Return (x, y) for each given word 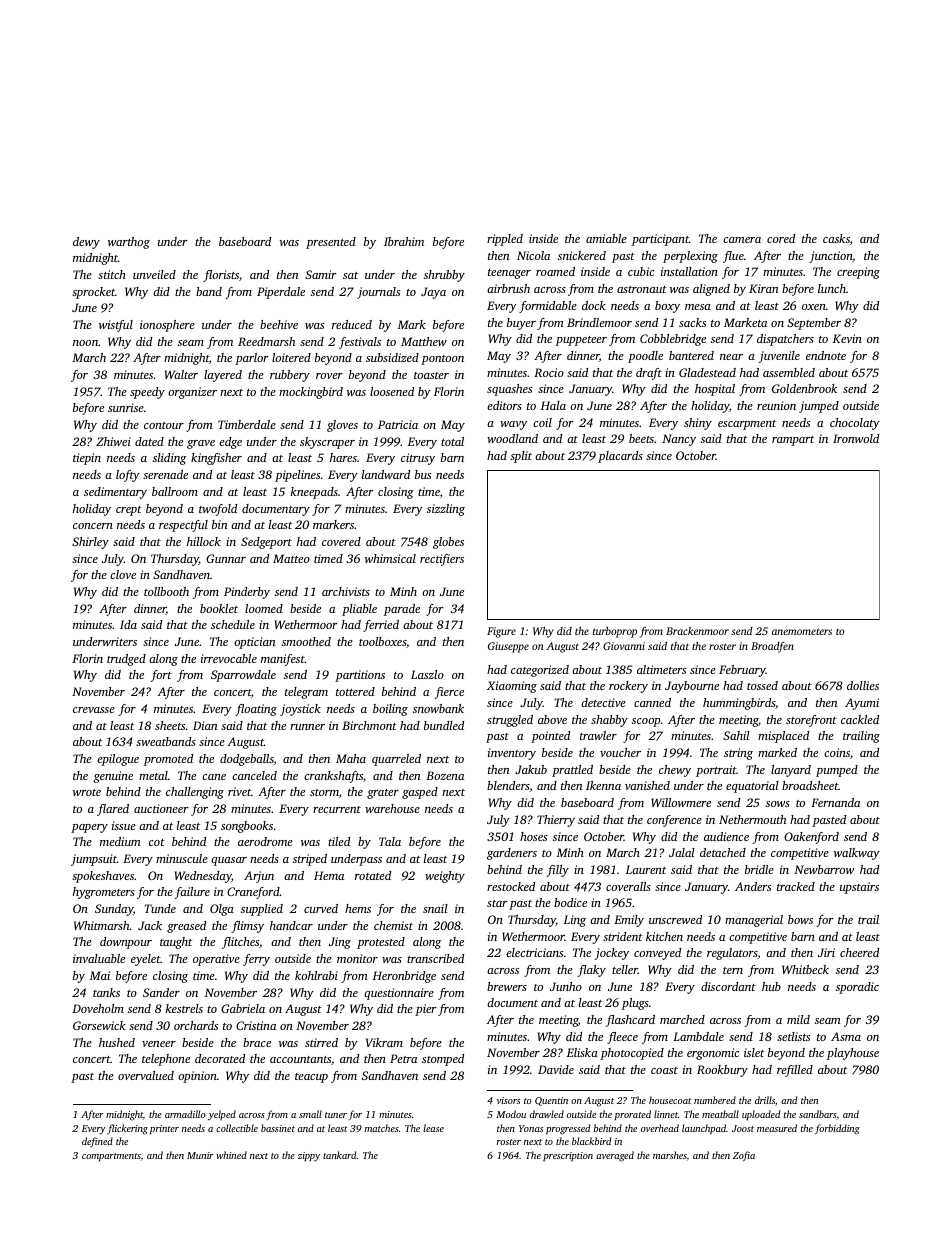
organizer (192, 393)
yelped (222, 1115)
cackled (860, 719)
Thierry (556, 821)
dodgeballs (247, 760)
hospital (715, 390)
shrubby (444, 276)
